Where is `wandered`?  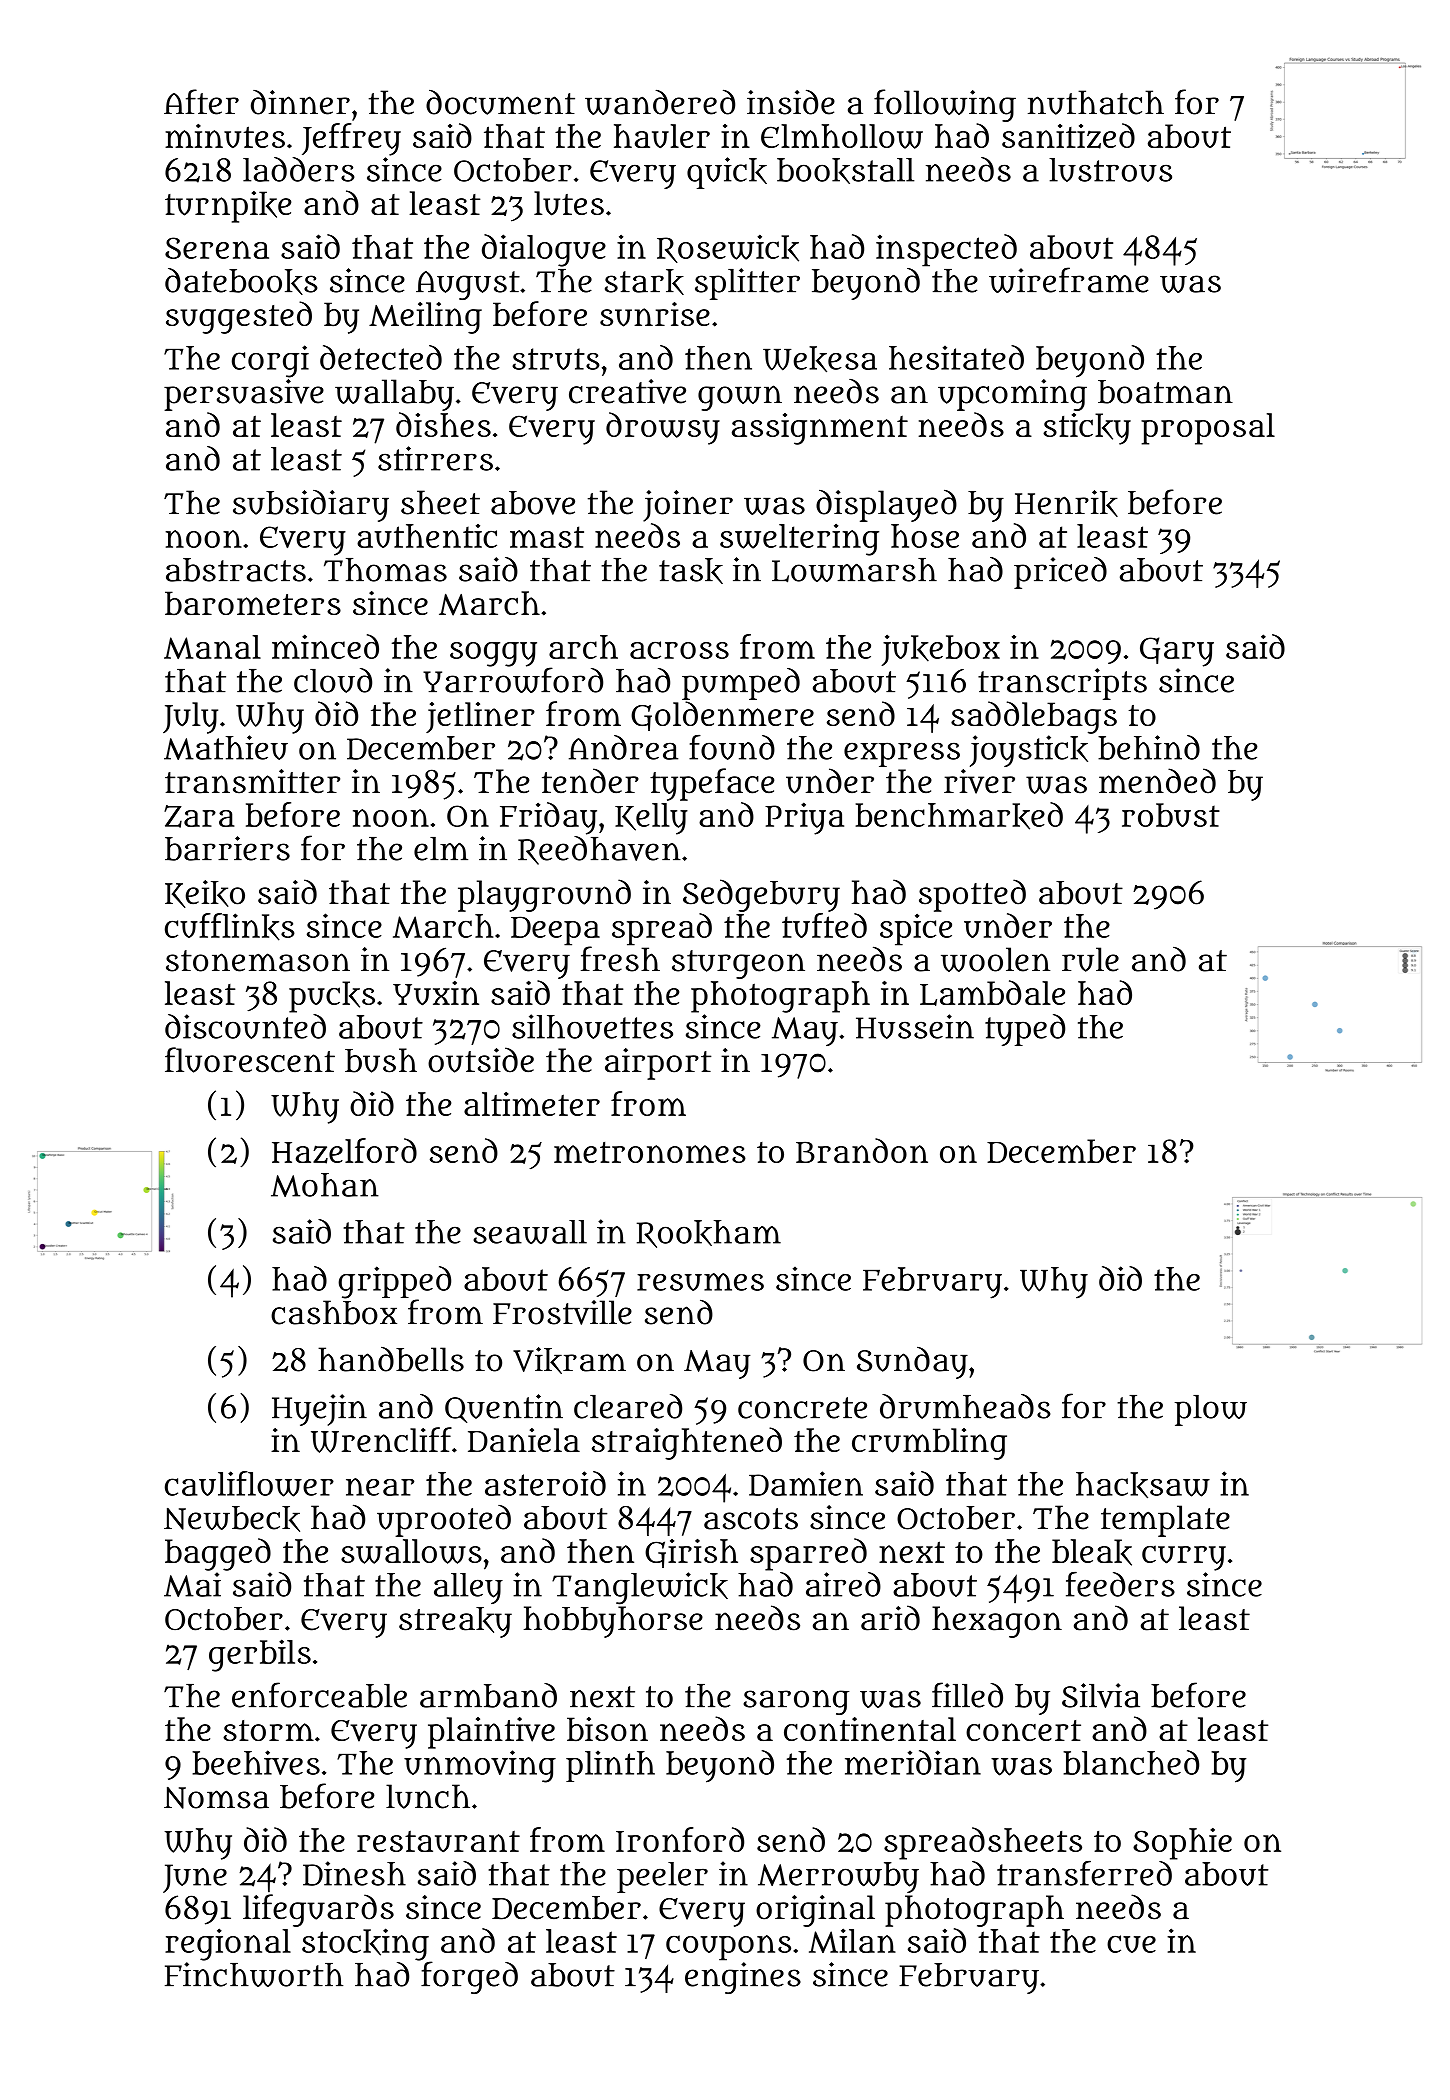
wandered is located at coordinates (660, 102).
